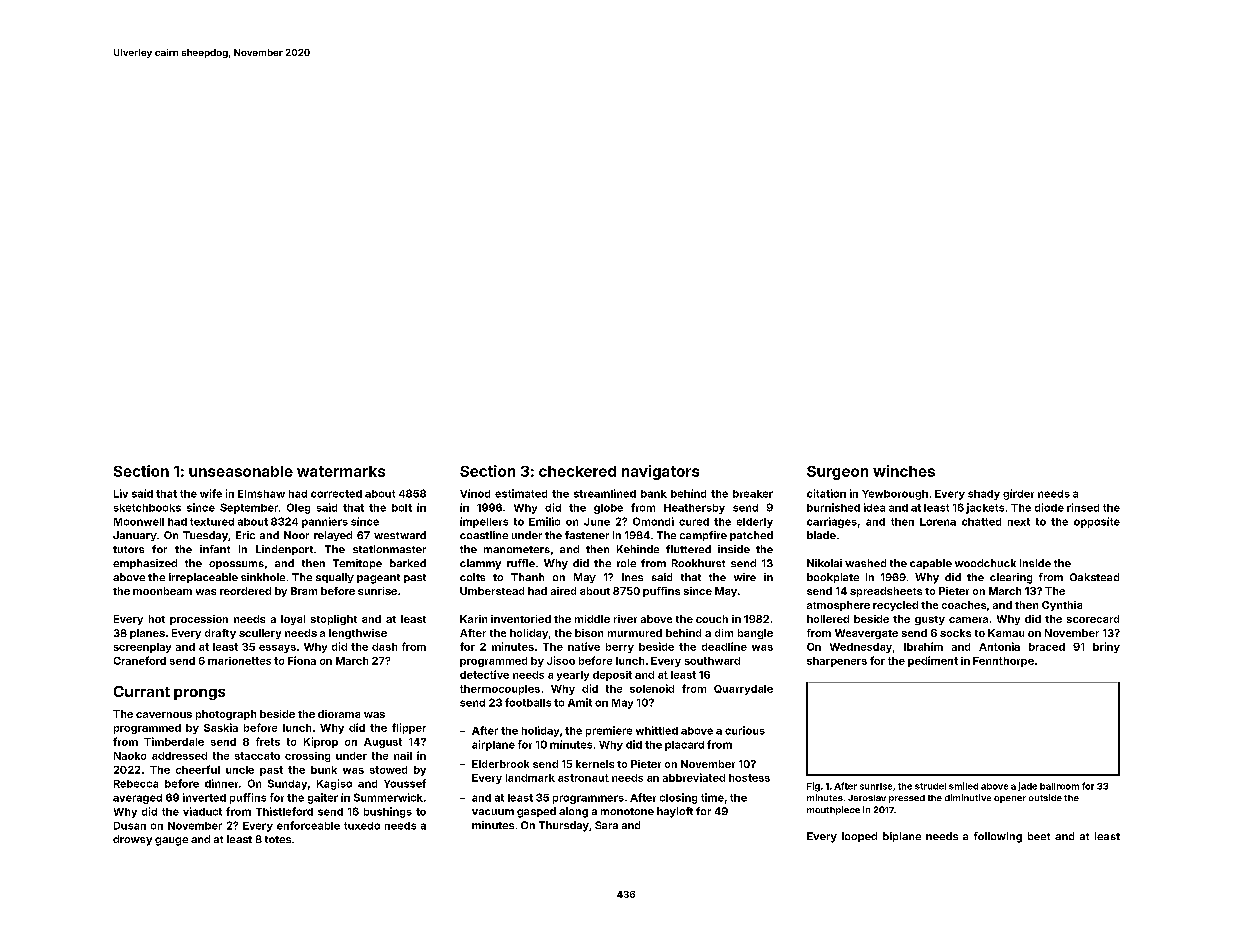 Image resolution: width=1233 pixels, height=952 pixels. I want to click on Ines, so click(632, 577).
